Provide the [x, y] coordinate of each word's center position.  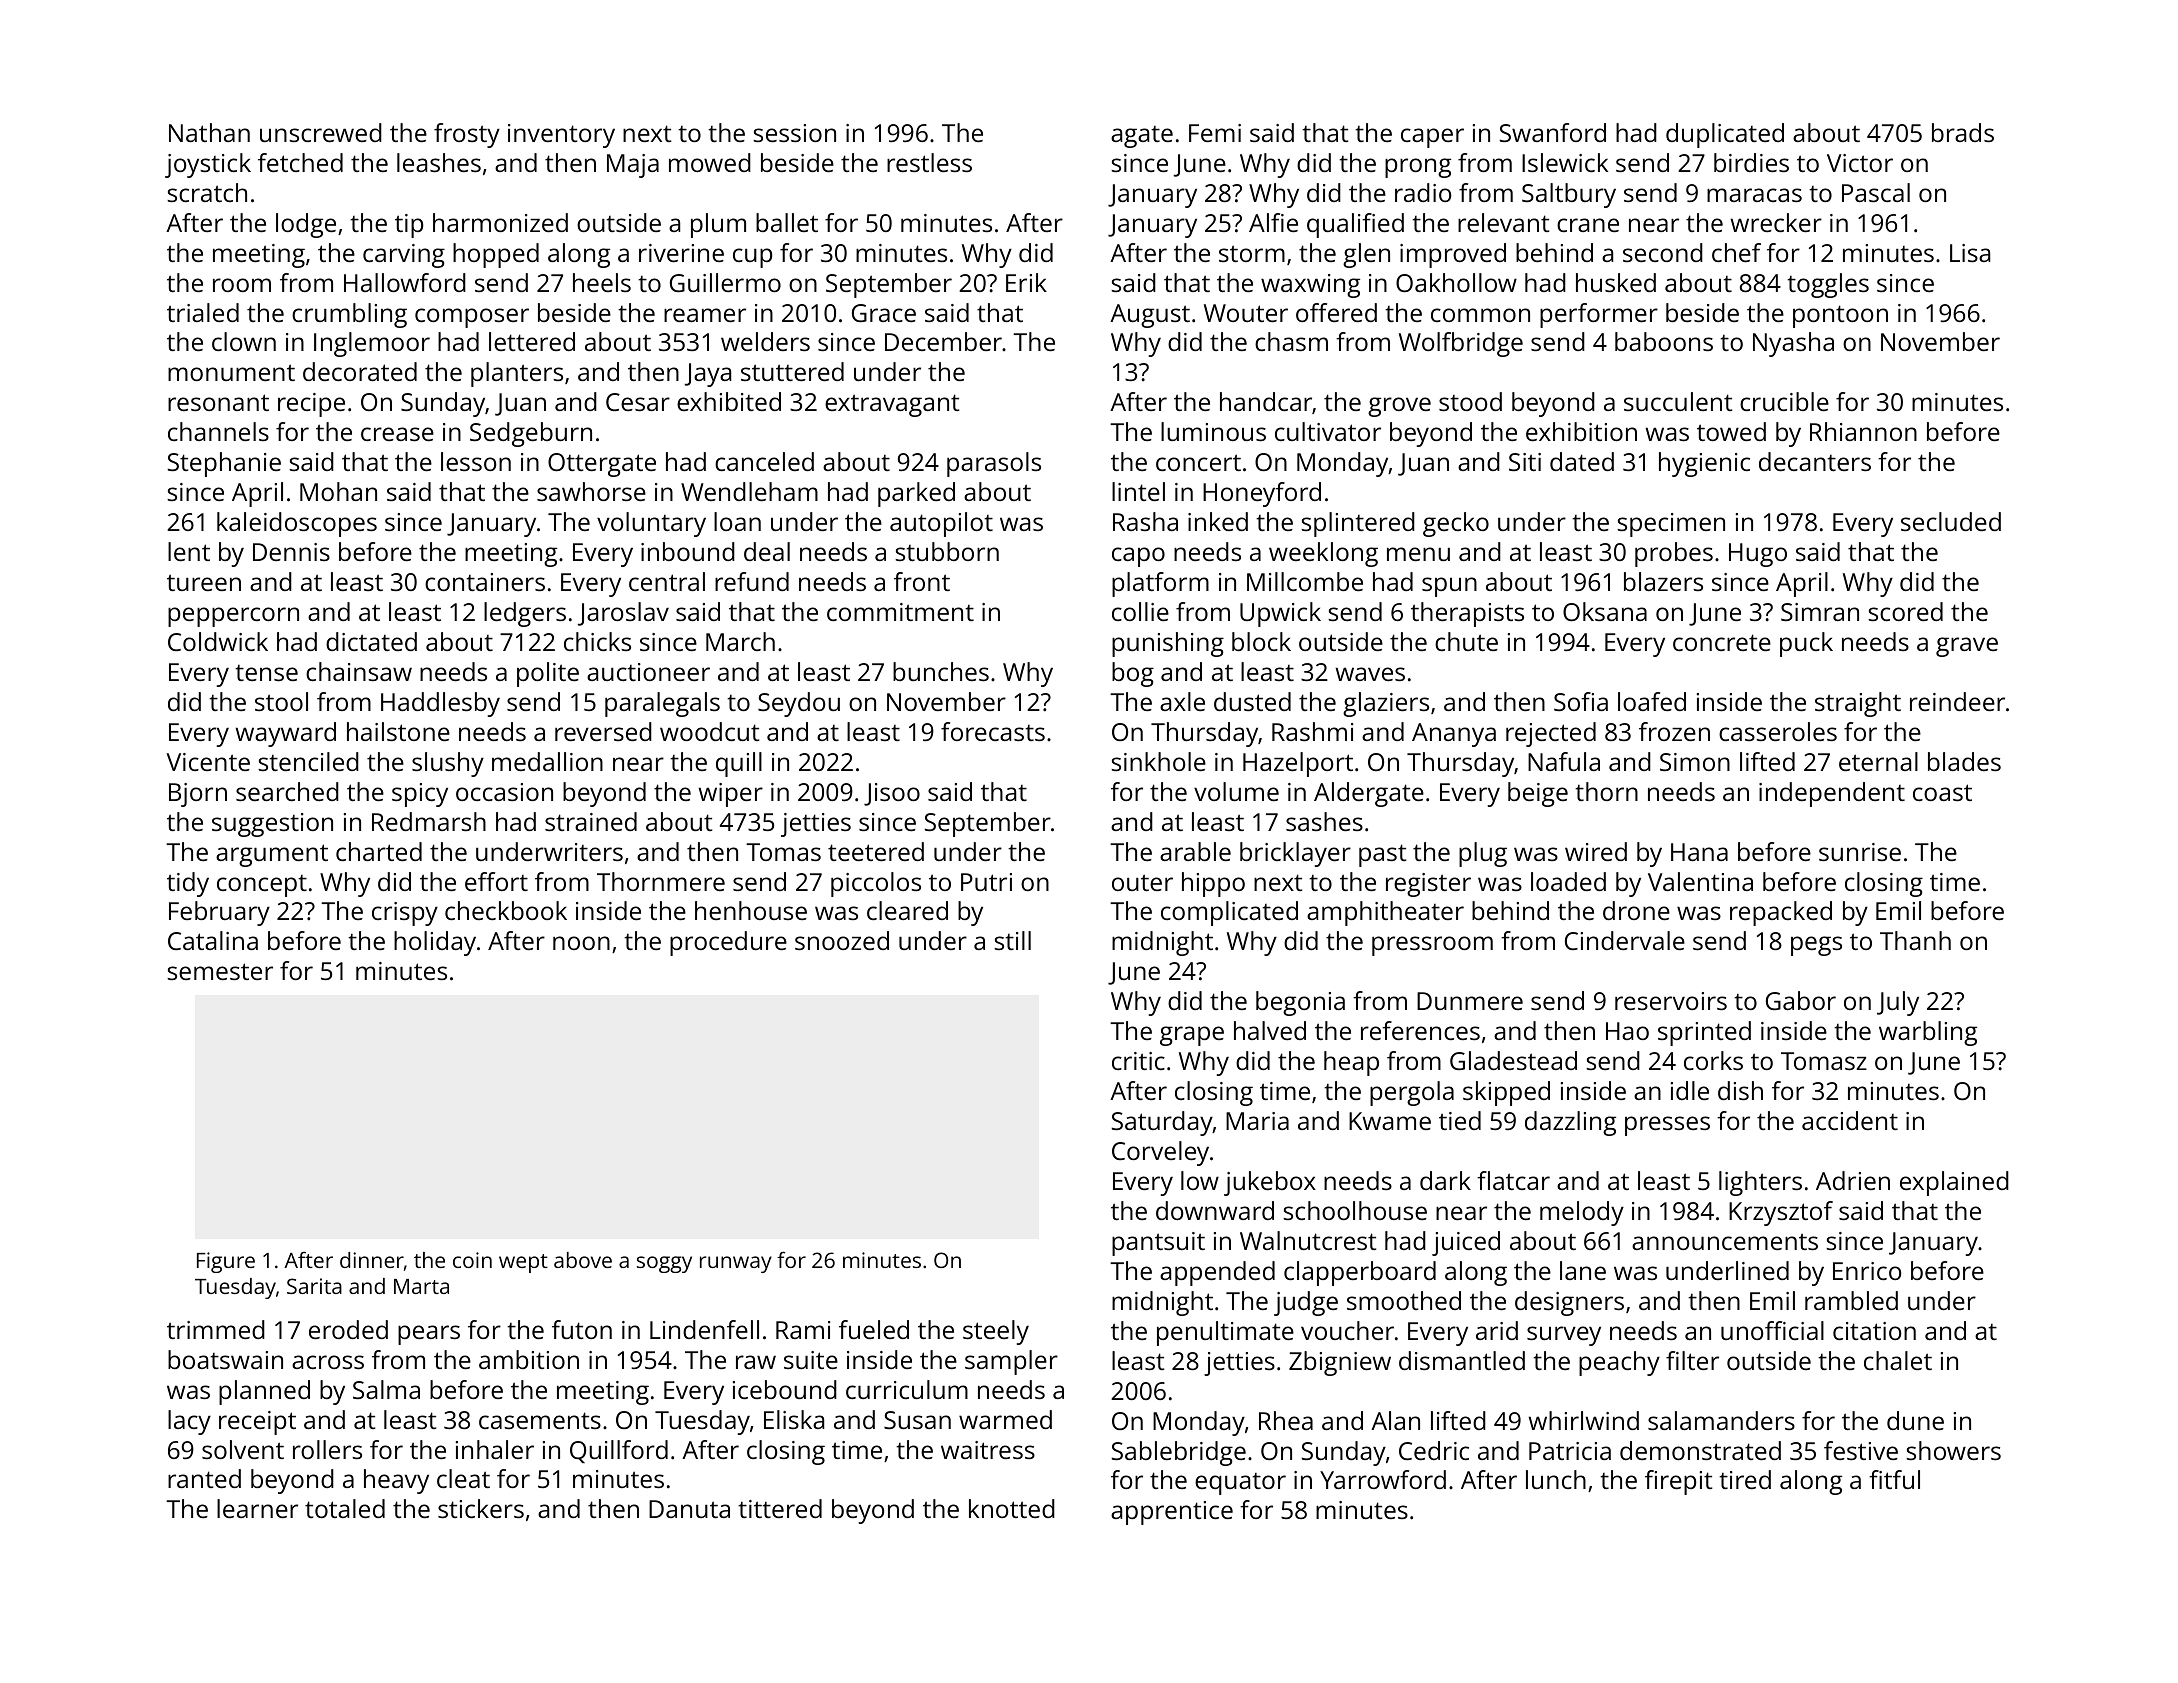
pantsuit [1158, 1244]
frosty [467, 135]
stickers [481, 1508]
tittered [780, 1508]
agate [1142, 137]
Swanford [1553, 132]
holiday [435, 943]
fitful [1894, 1479]
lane [1583, 1270]
